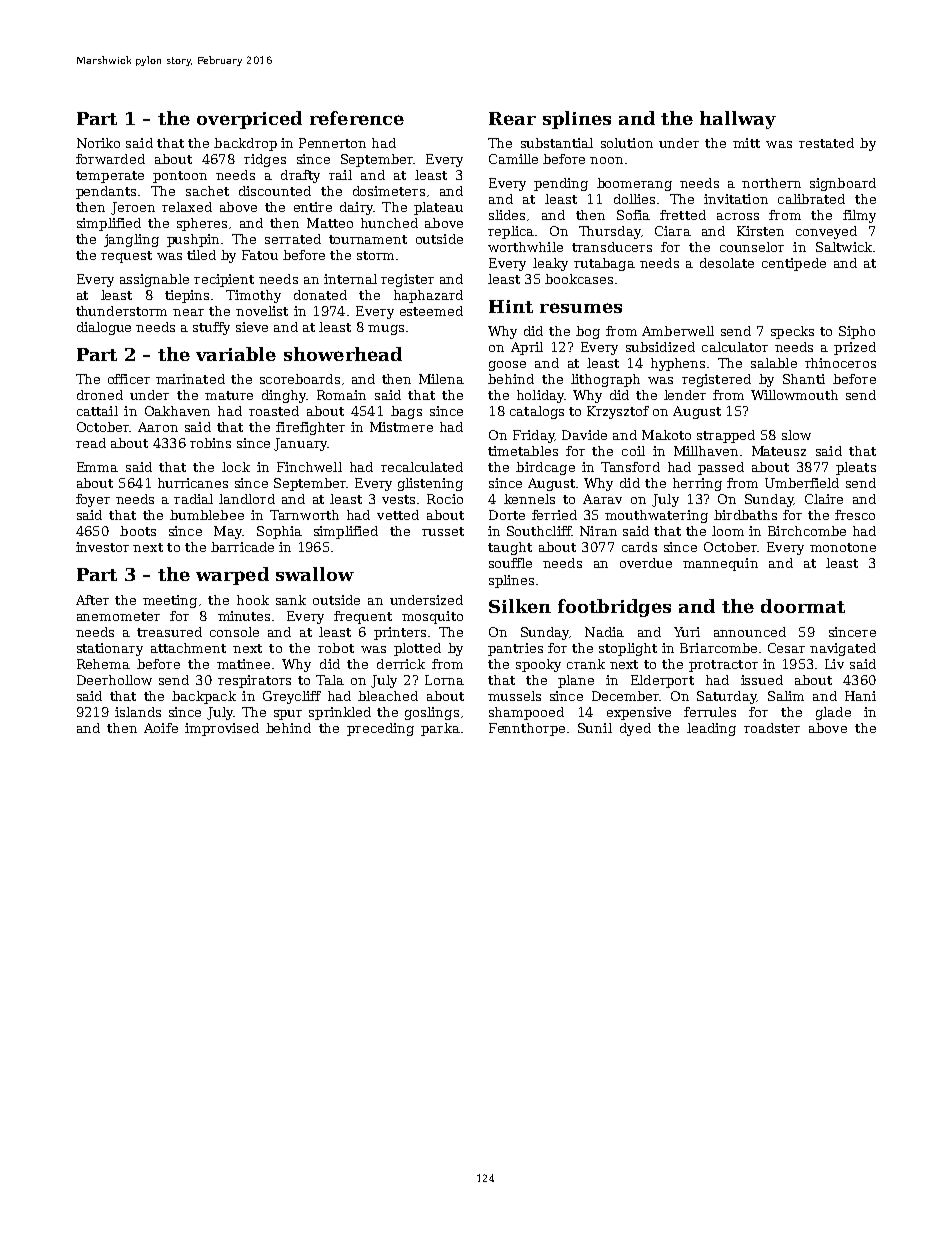  Describe the element at coordinates (527, 729) in the screenshot. I see `Fennthorpe` at that location.
